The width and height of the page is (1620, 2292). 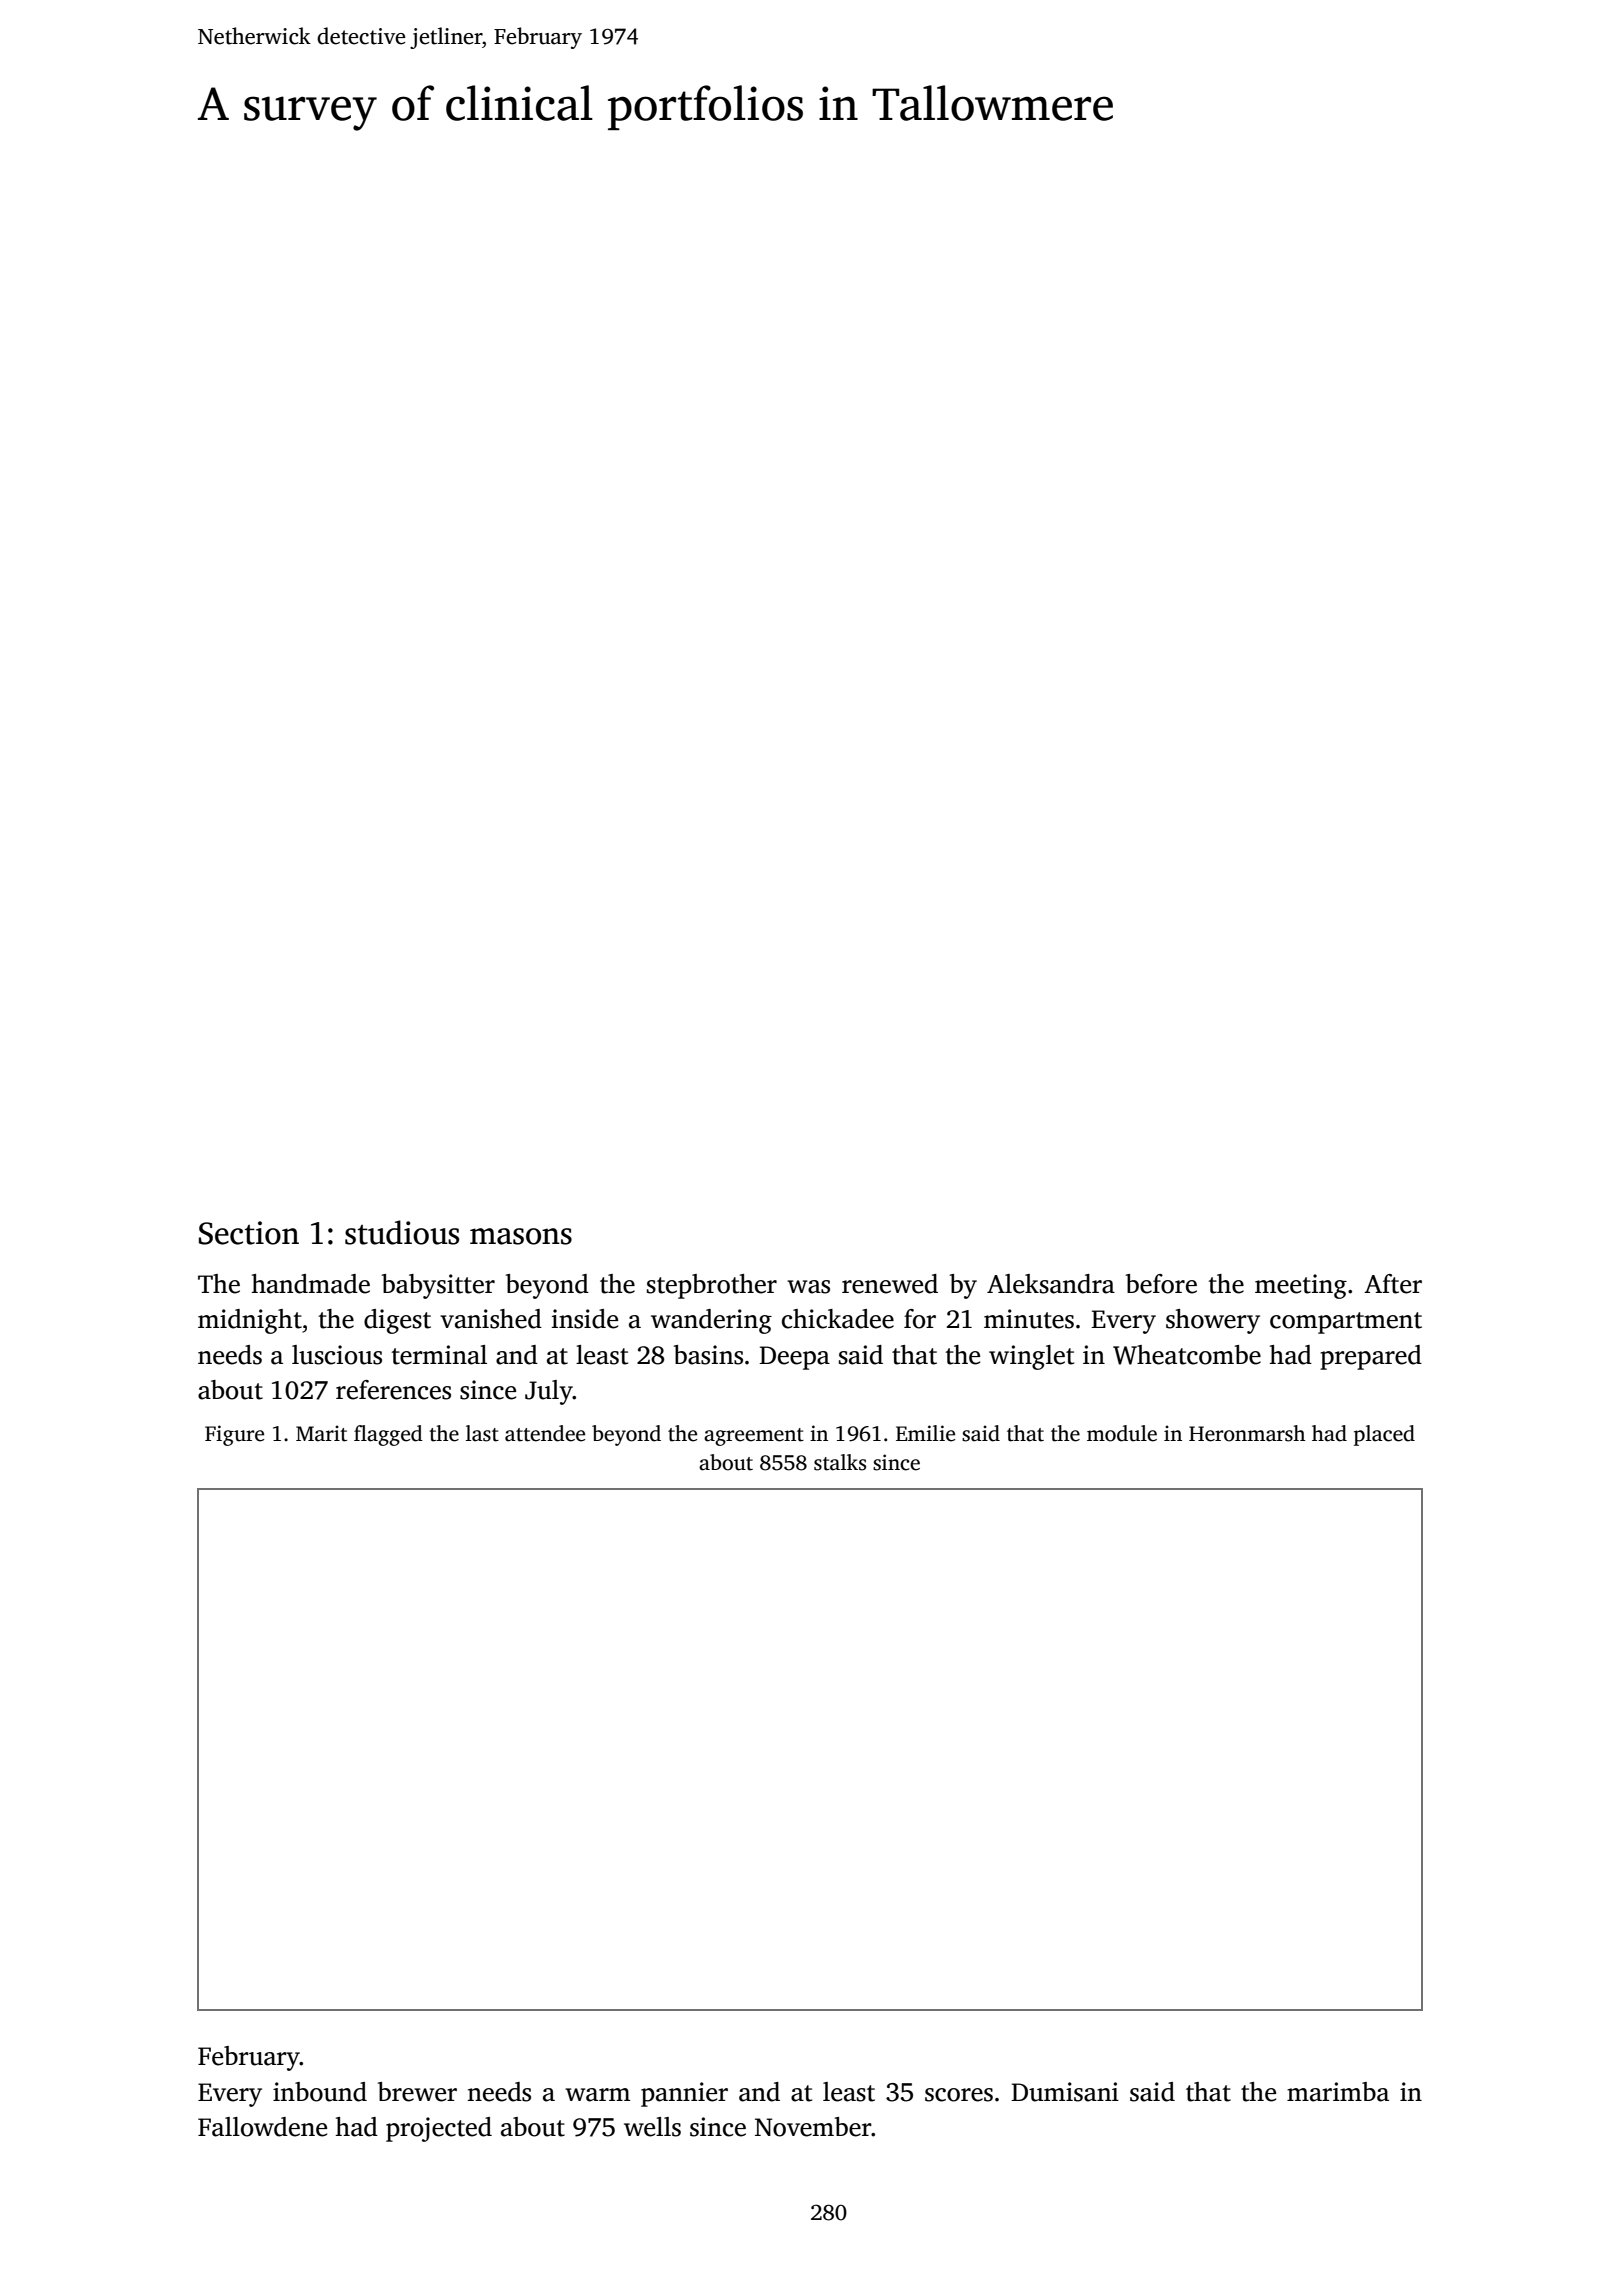 I want to click on meeting, so click(x=1301, y=1286).
